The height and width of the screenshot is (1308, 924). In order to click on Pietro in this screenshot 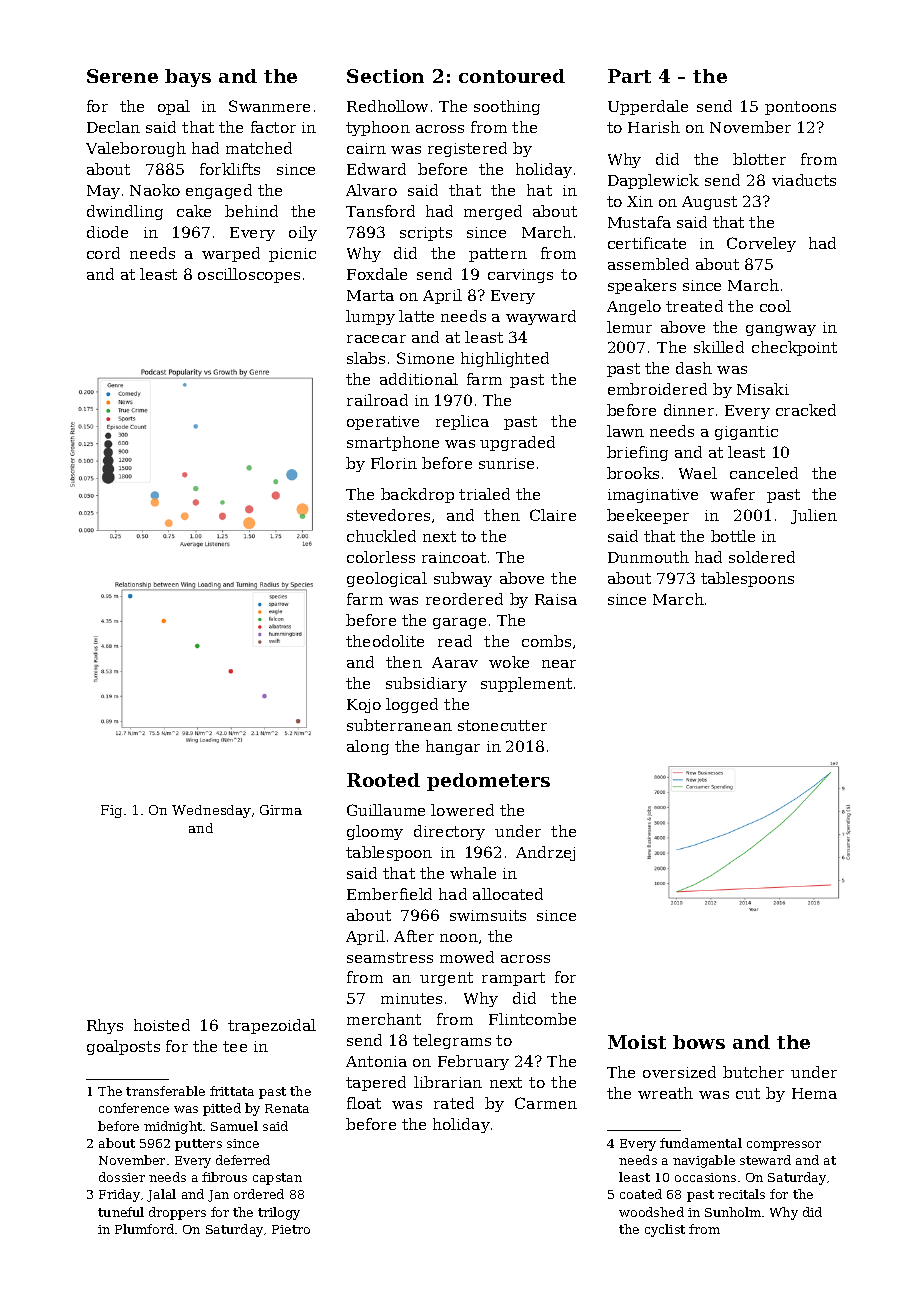, I will do `click(291, 1229)`.
